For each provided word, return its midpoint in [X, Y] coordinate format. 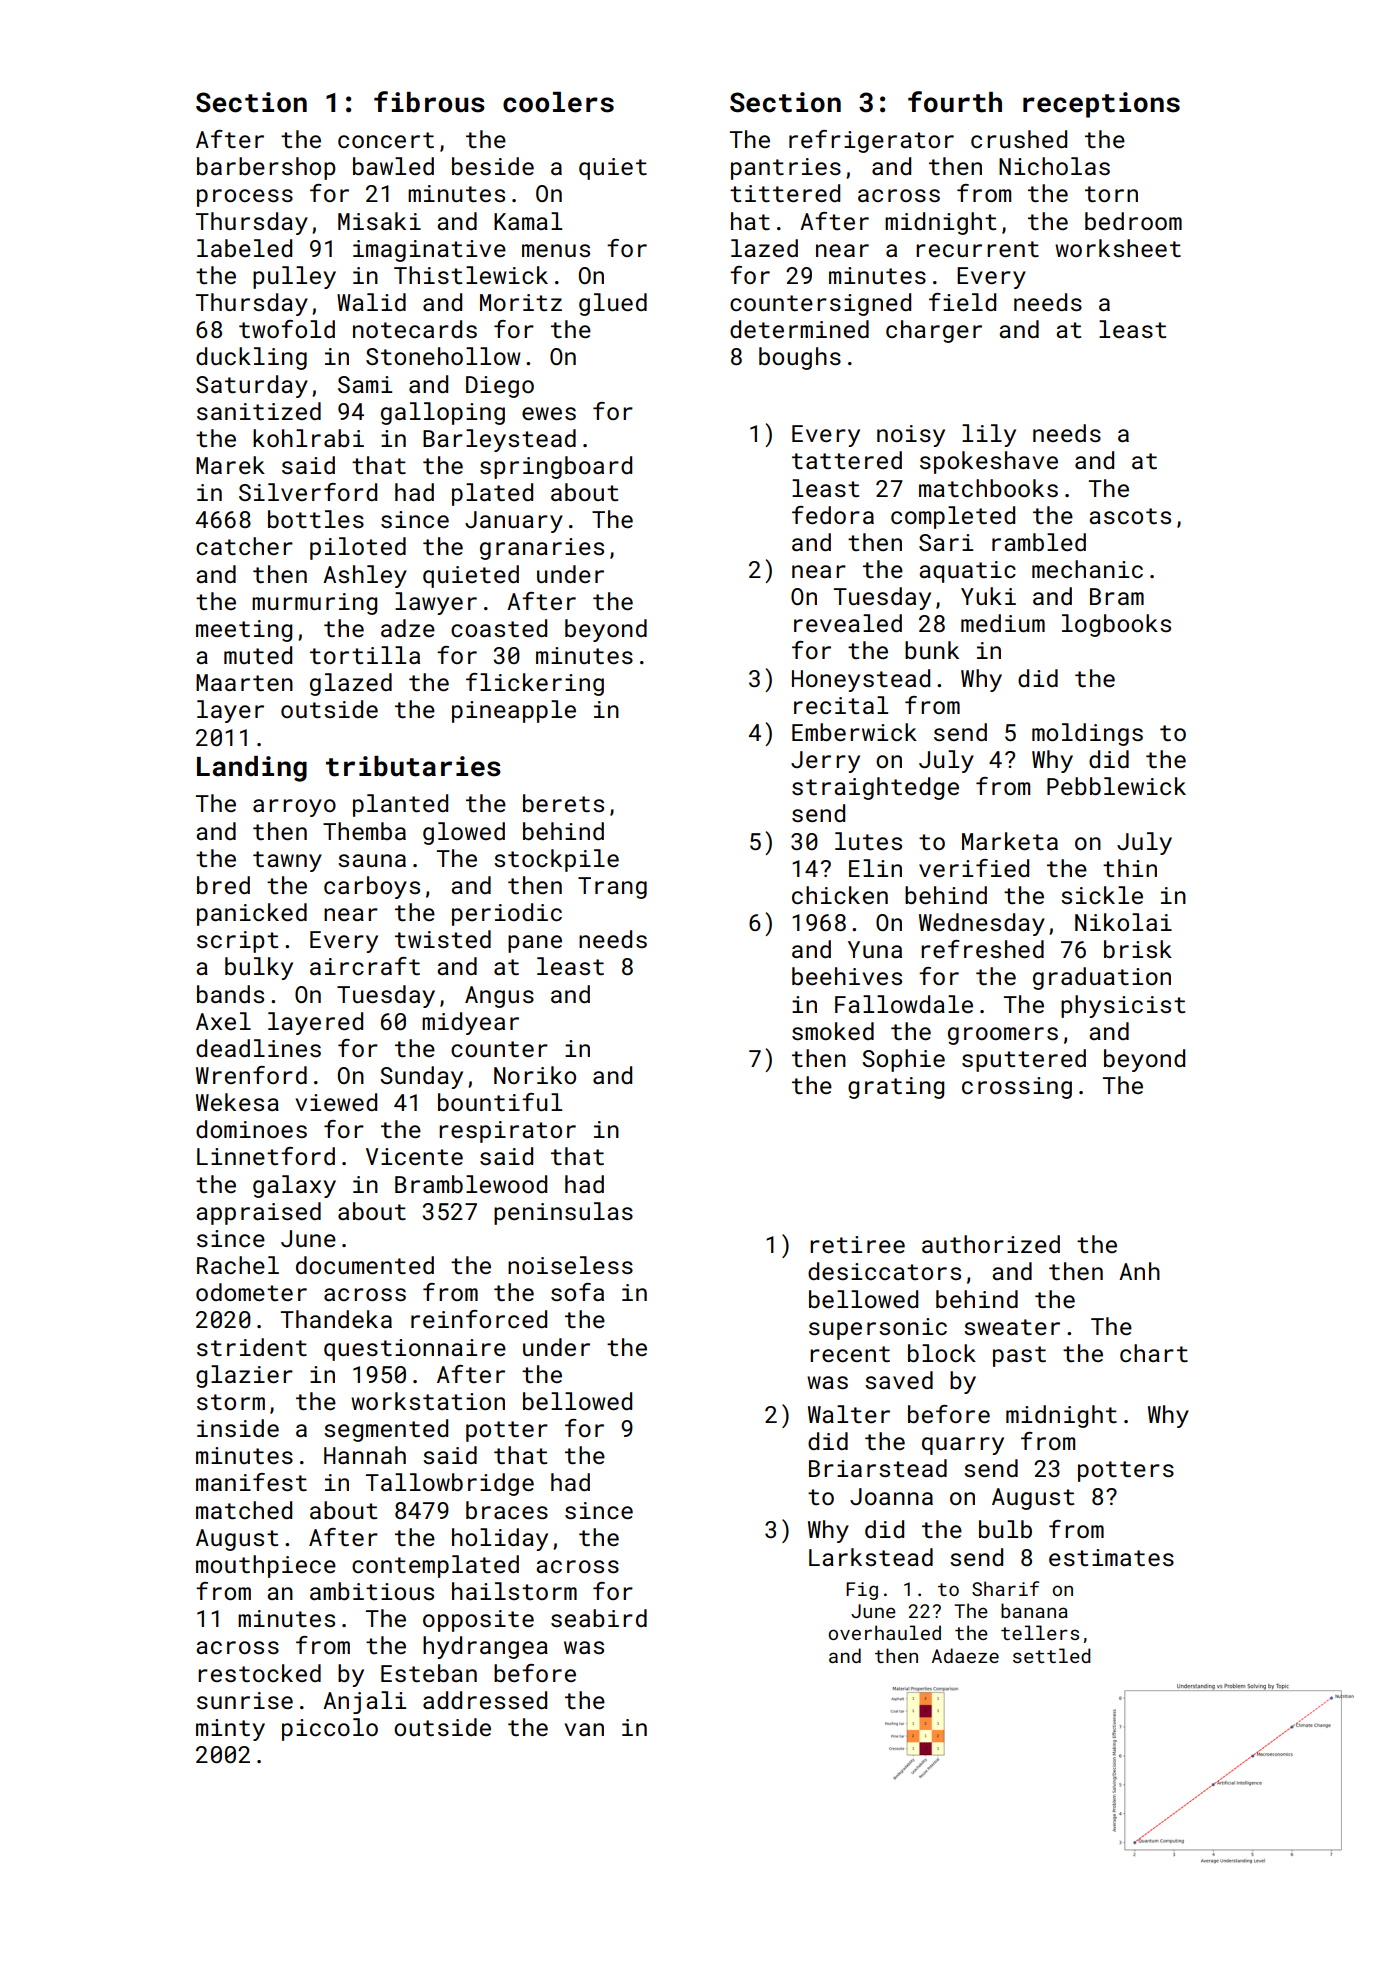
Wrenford [251, 1075]
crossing [1017, 1088]
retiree [857, 1244]
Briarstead [878, 1468]
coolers [558, 102]
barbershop [266, 168]
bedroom [1133, 221]
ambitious [372, 1591]
